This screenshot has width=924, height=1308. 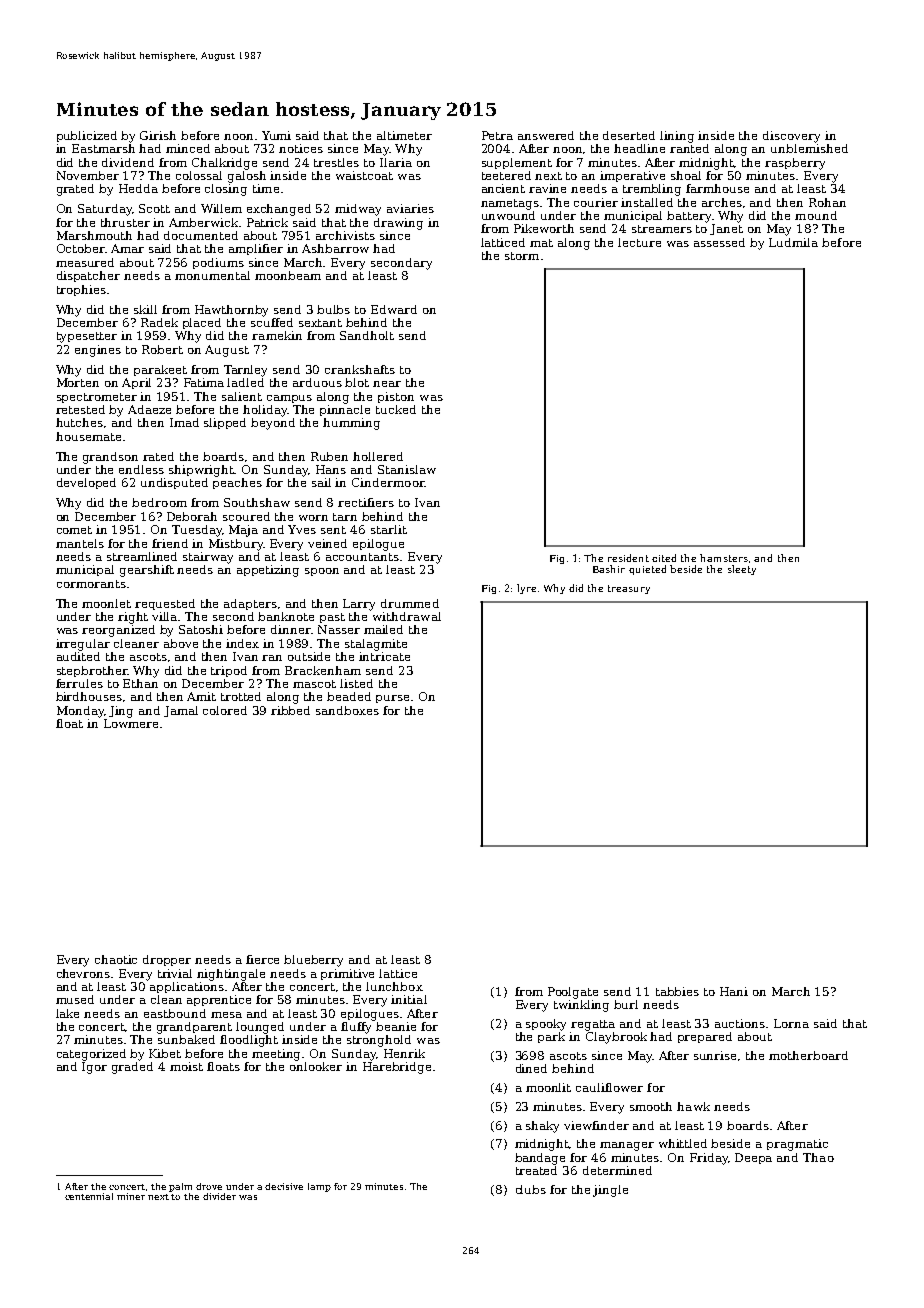 I want to click on cited, so click(x=664, y=558).
